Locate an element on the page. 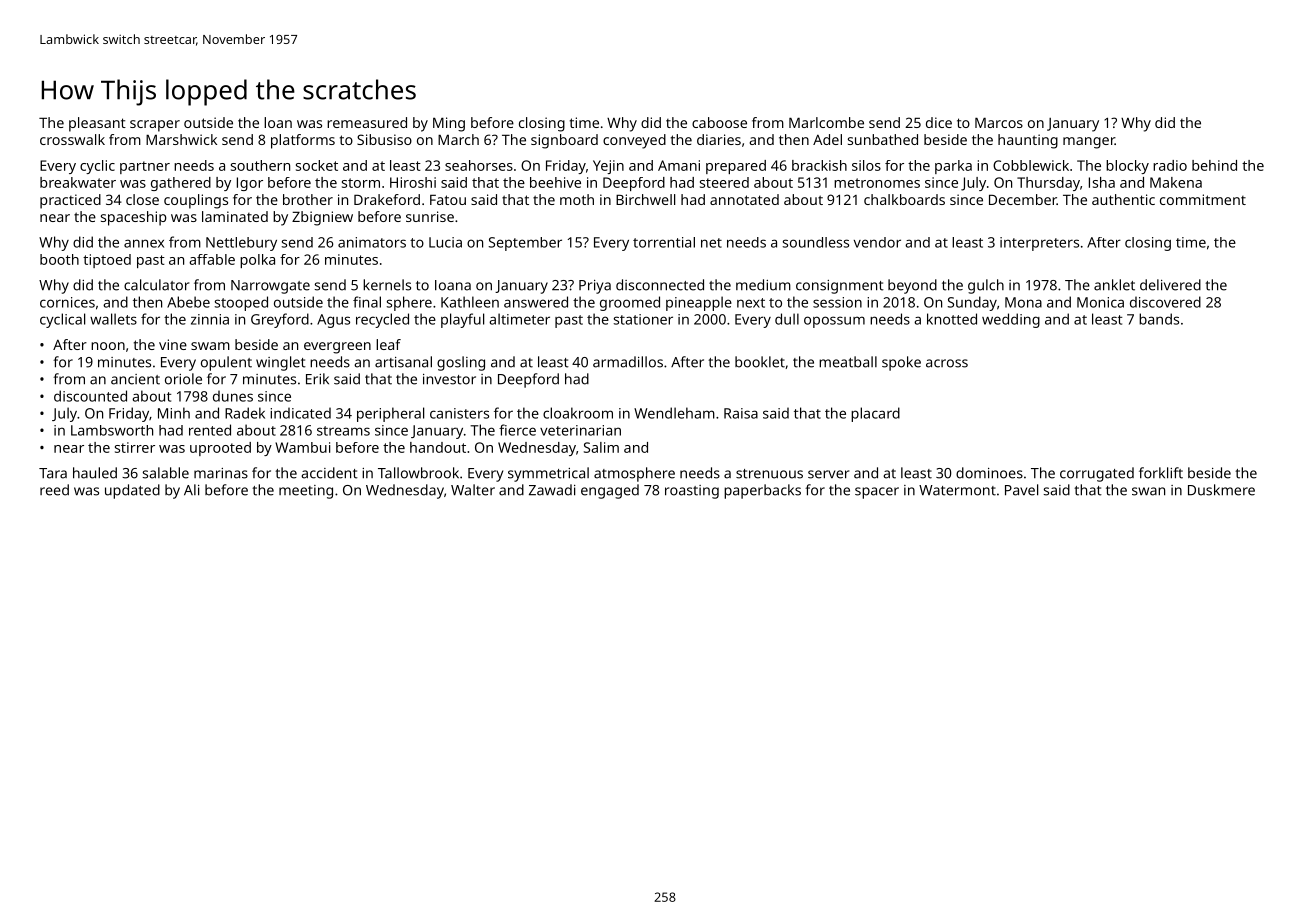 Image resolution: width=1308 pixels, height=924 pixels. cloakroom is located at coordinates (578, 413).
